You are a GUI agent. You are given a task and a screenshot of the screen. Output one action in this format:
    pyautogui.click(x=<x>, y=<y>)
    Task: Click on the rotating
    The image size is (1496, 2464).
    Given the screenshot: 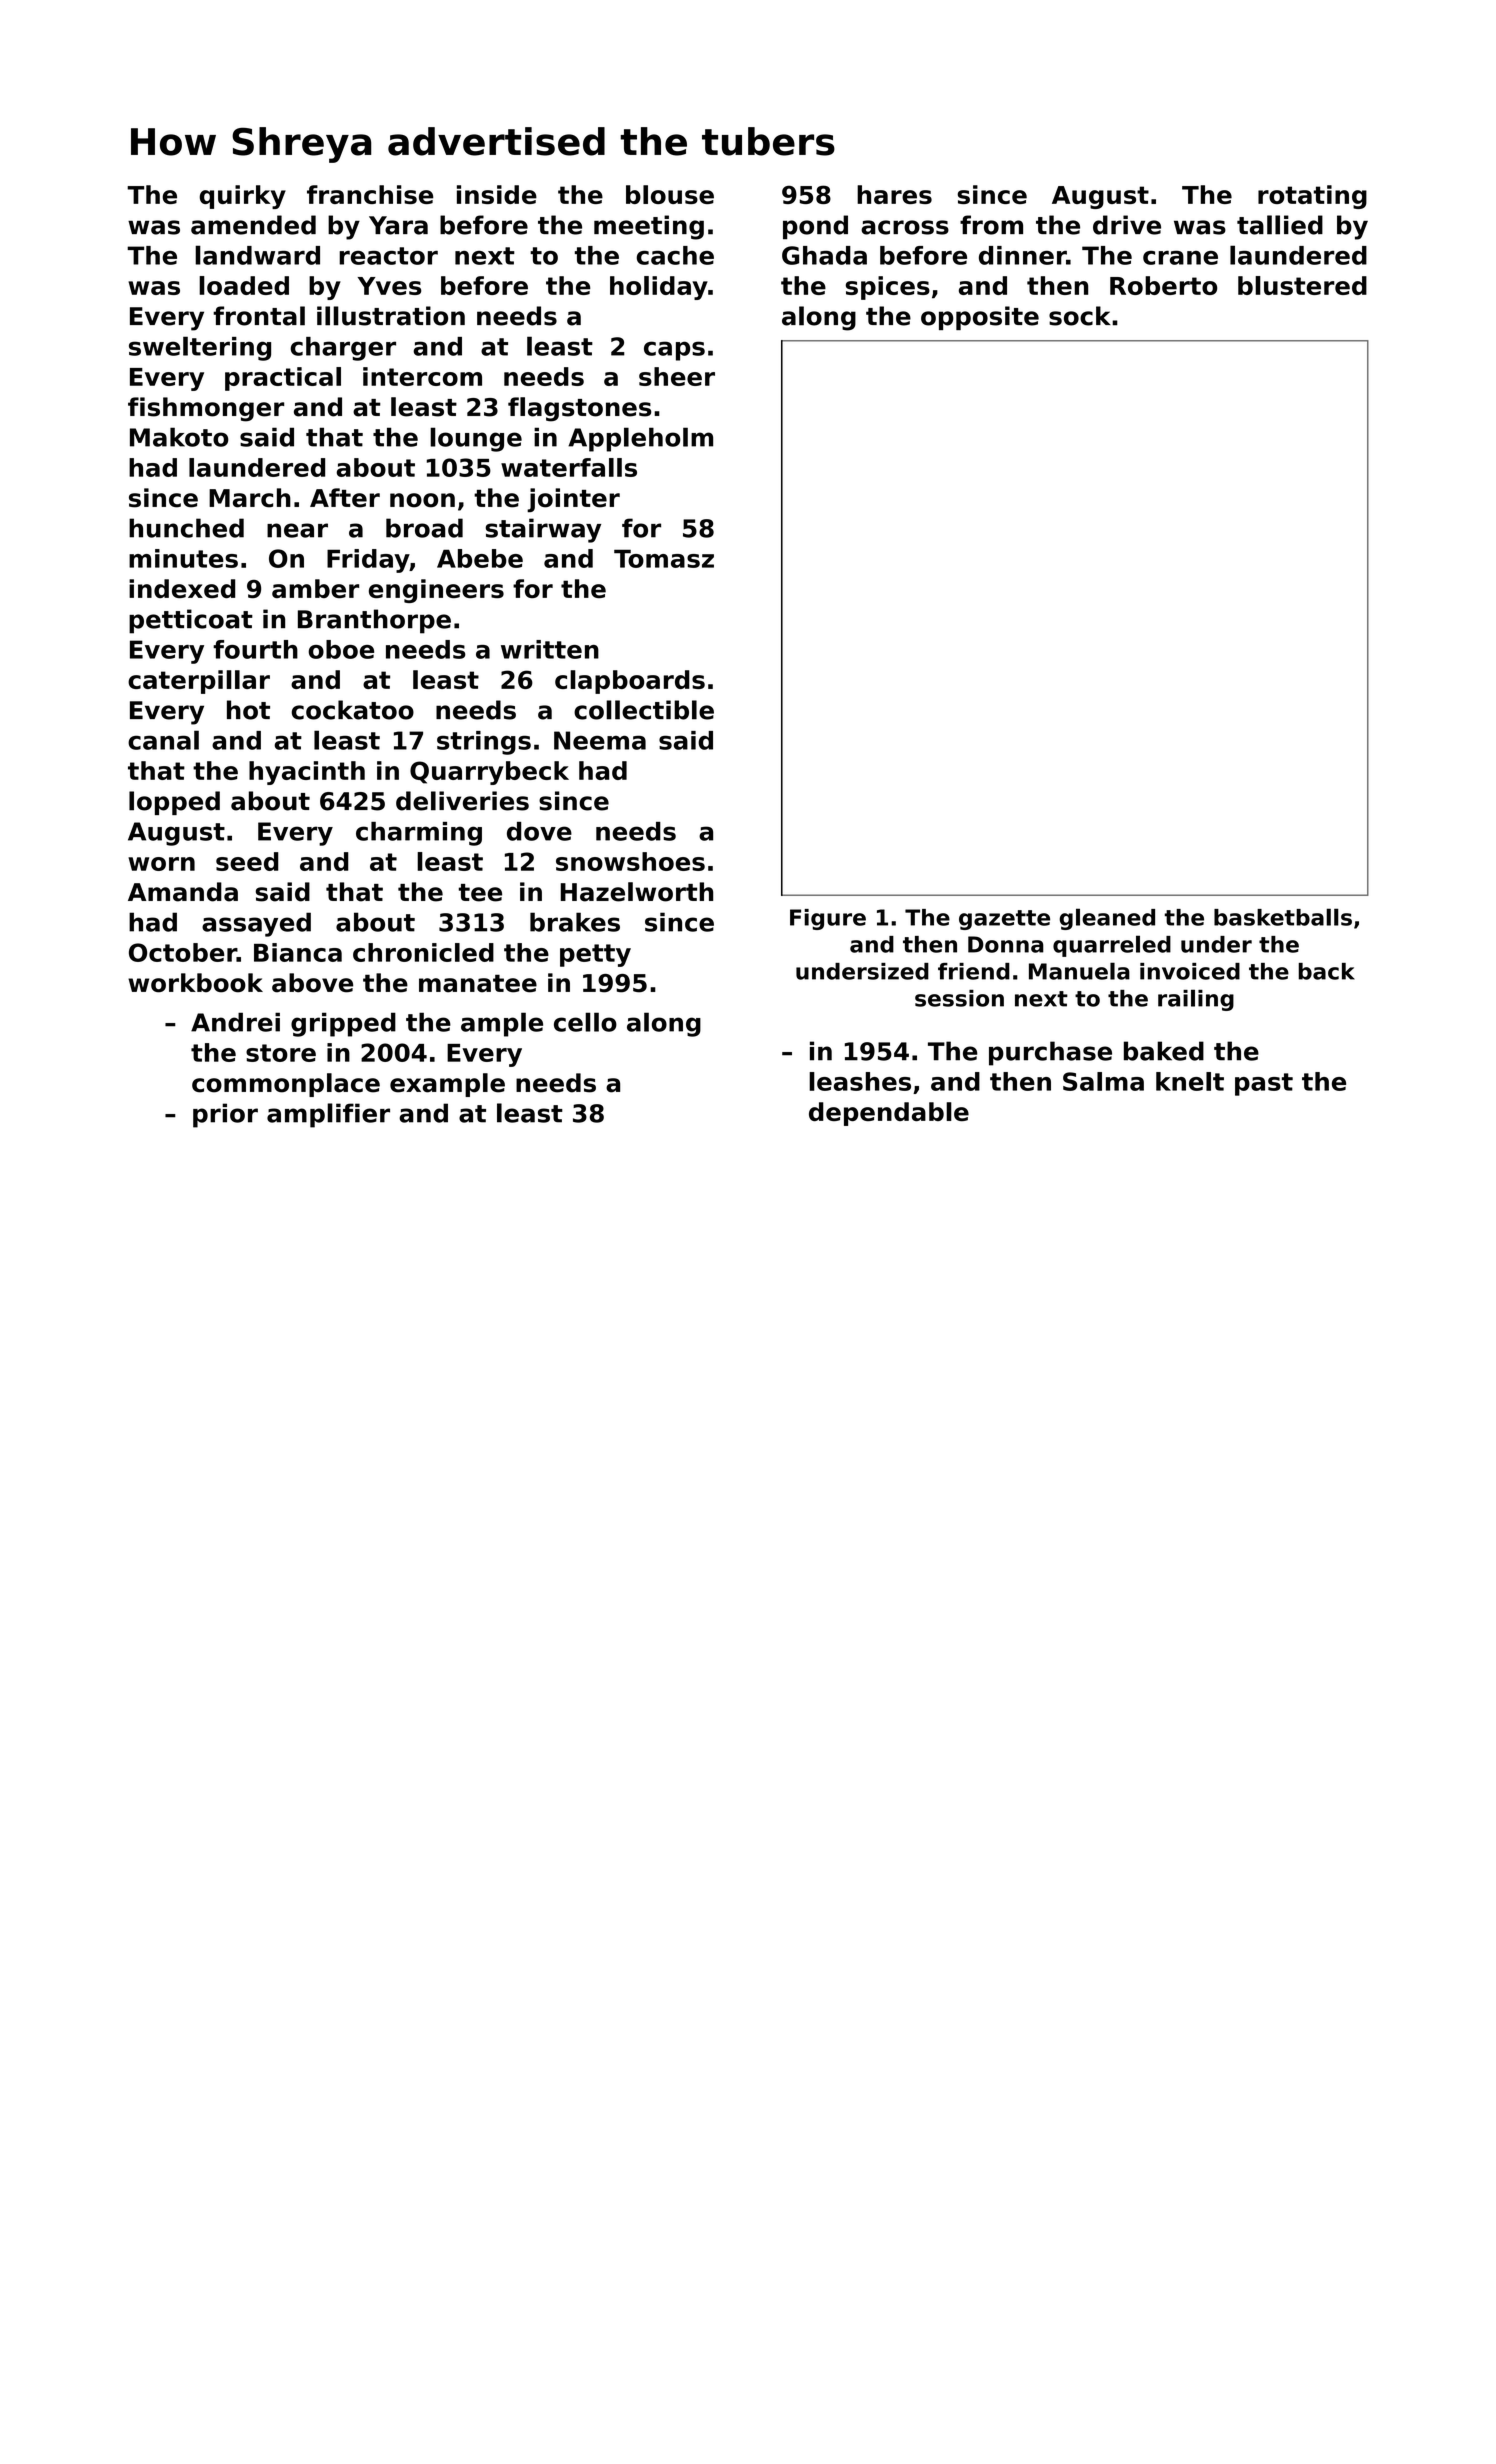 What is the action you would take?
    pyautogui.click(x=1312, y=197)
